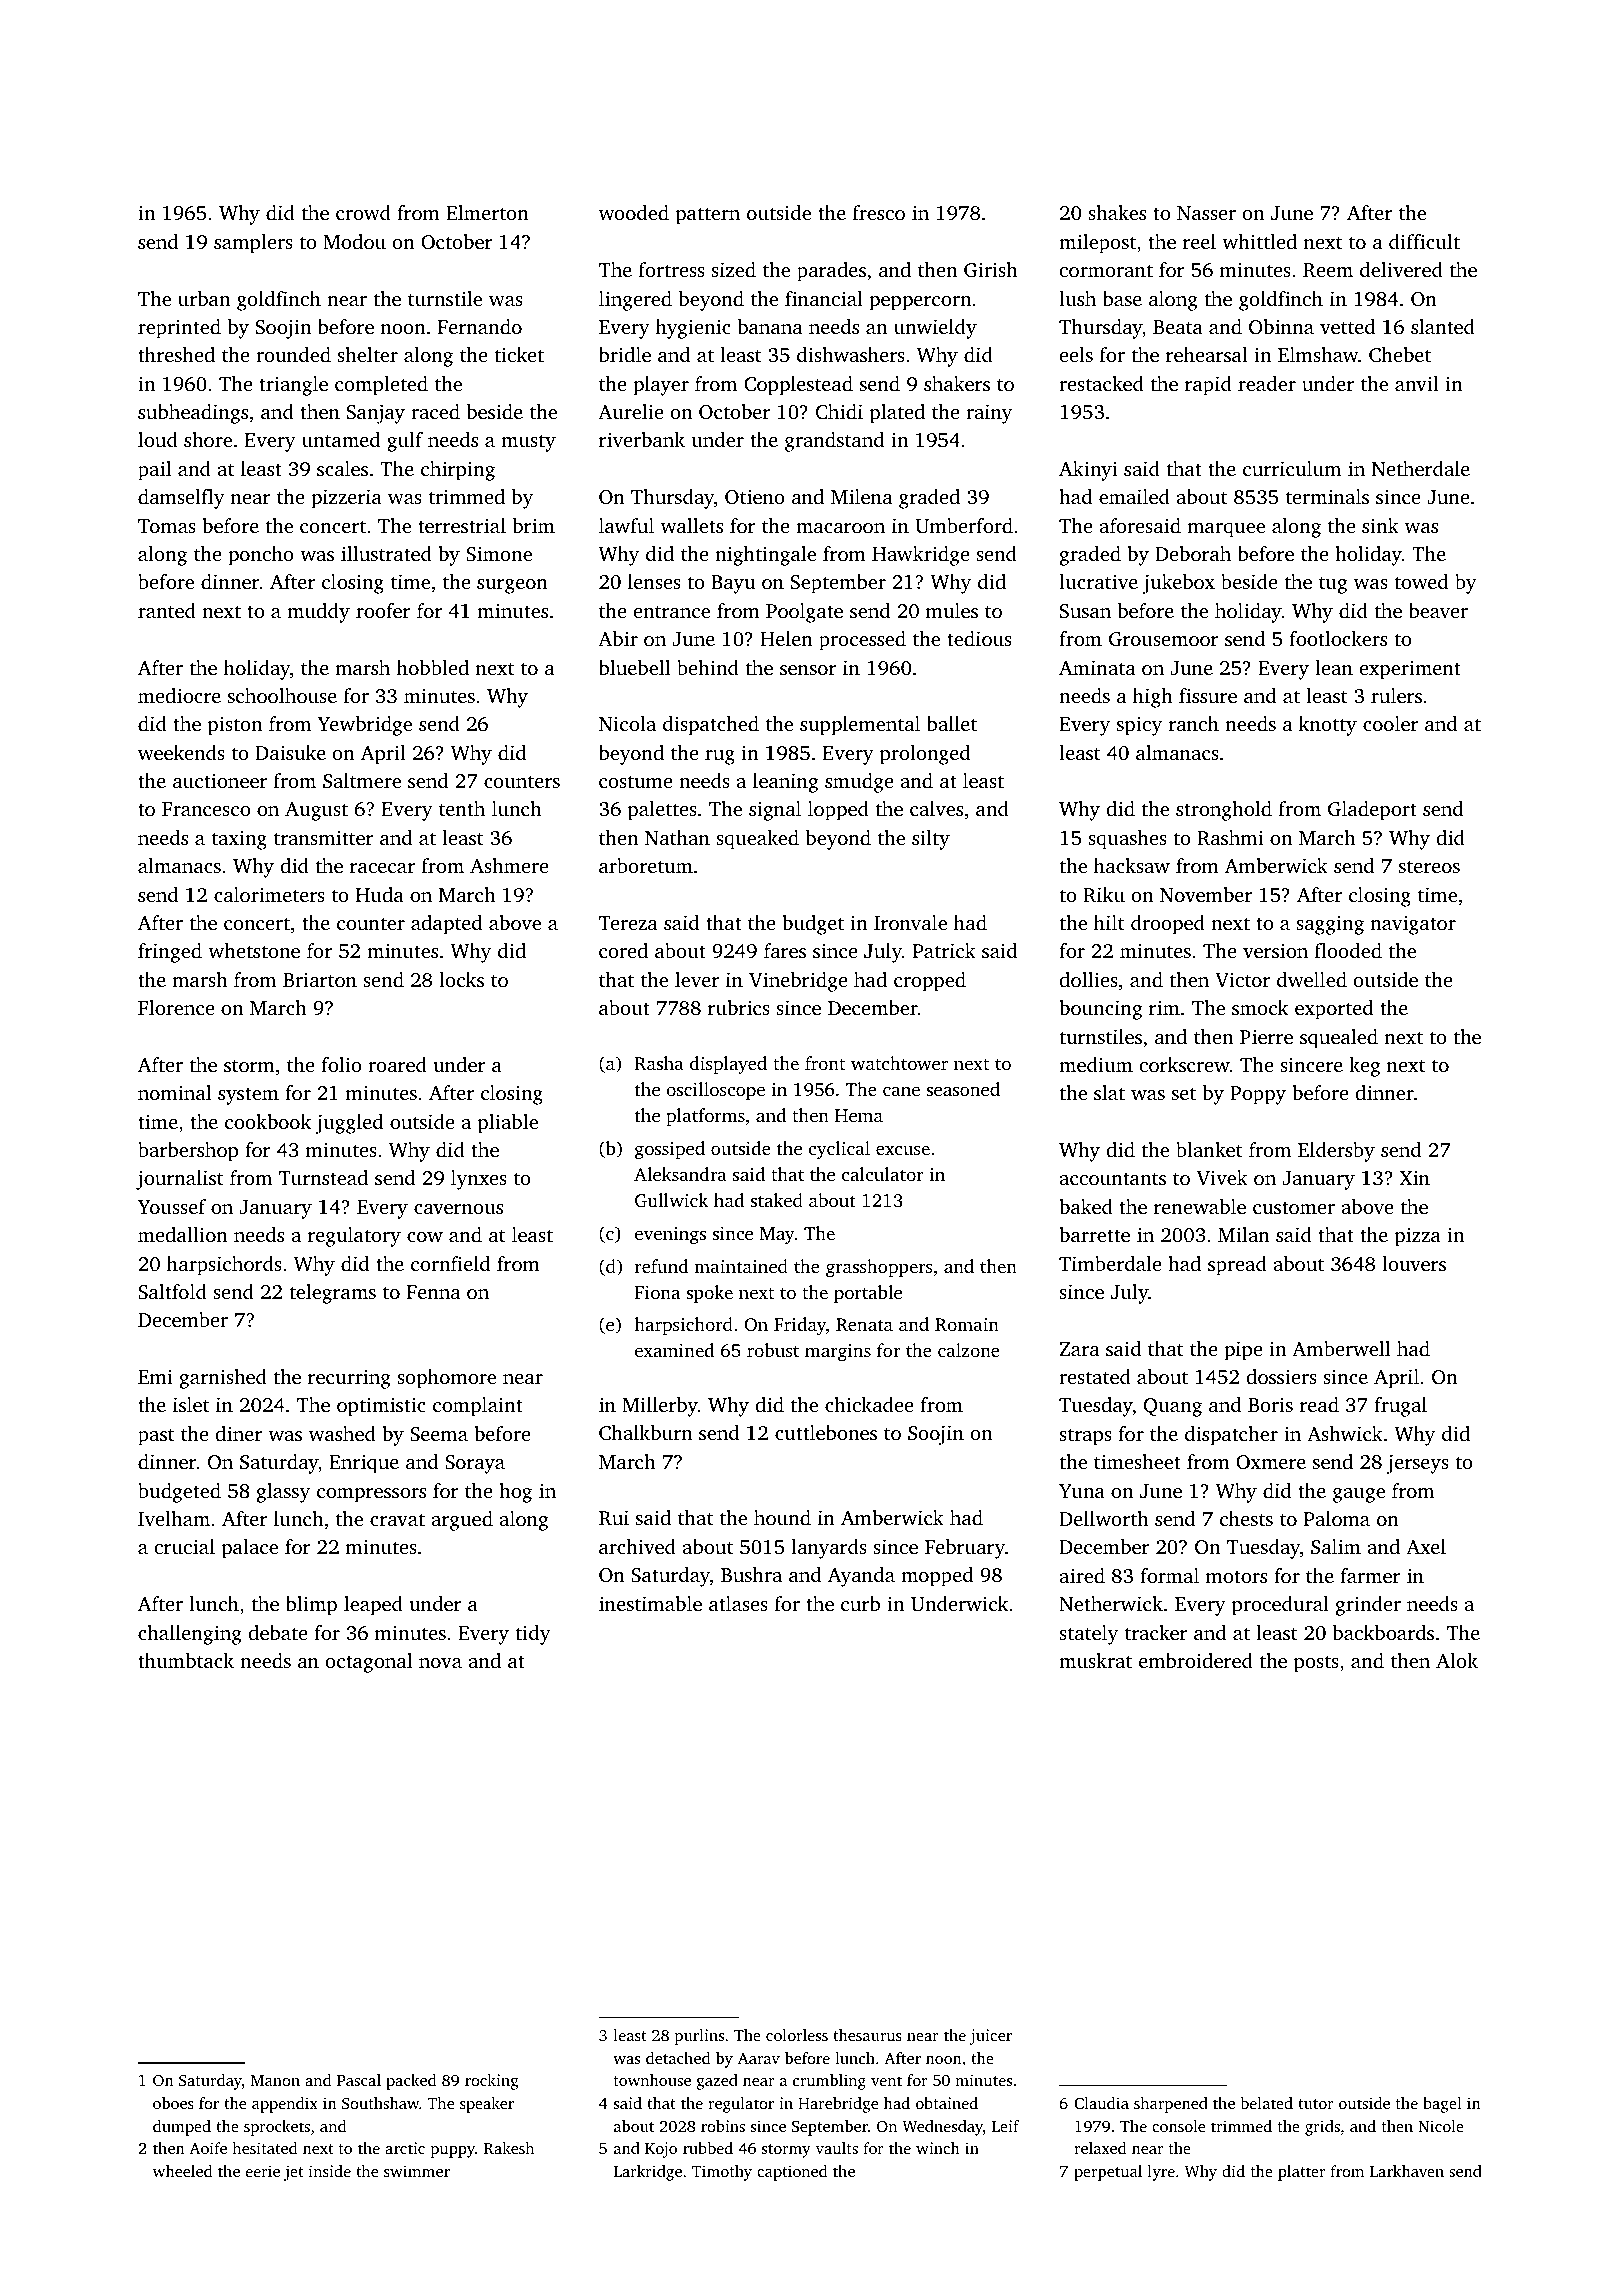  What do you see at coordinates (1117, 212) in the document?
I see `shakes` at bounding box center [1117, 212].
